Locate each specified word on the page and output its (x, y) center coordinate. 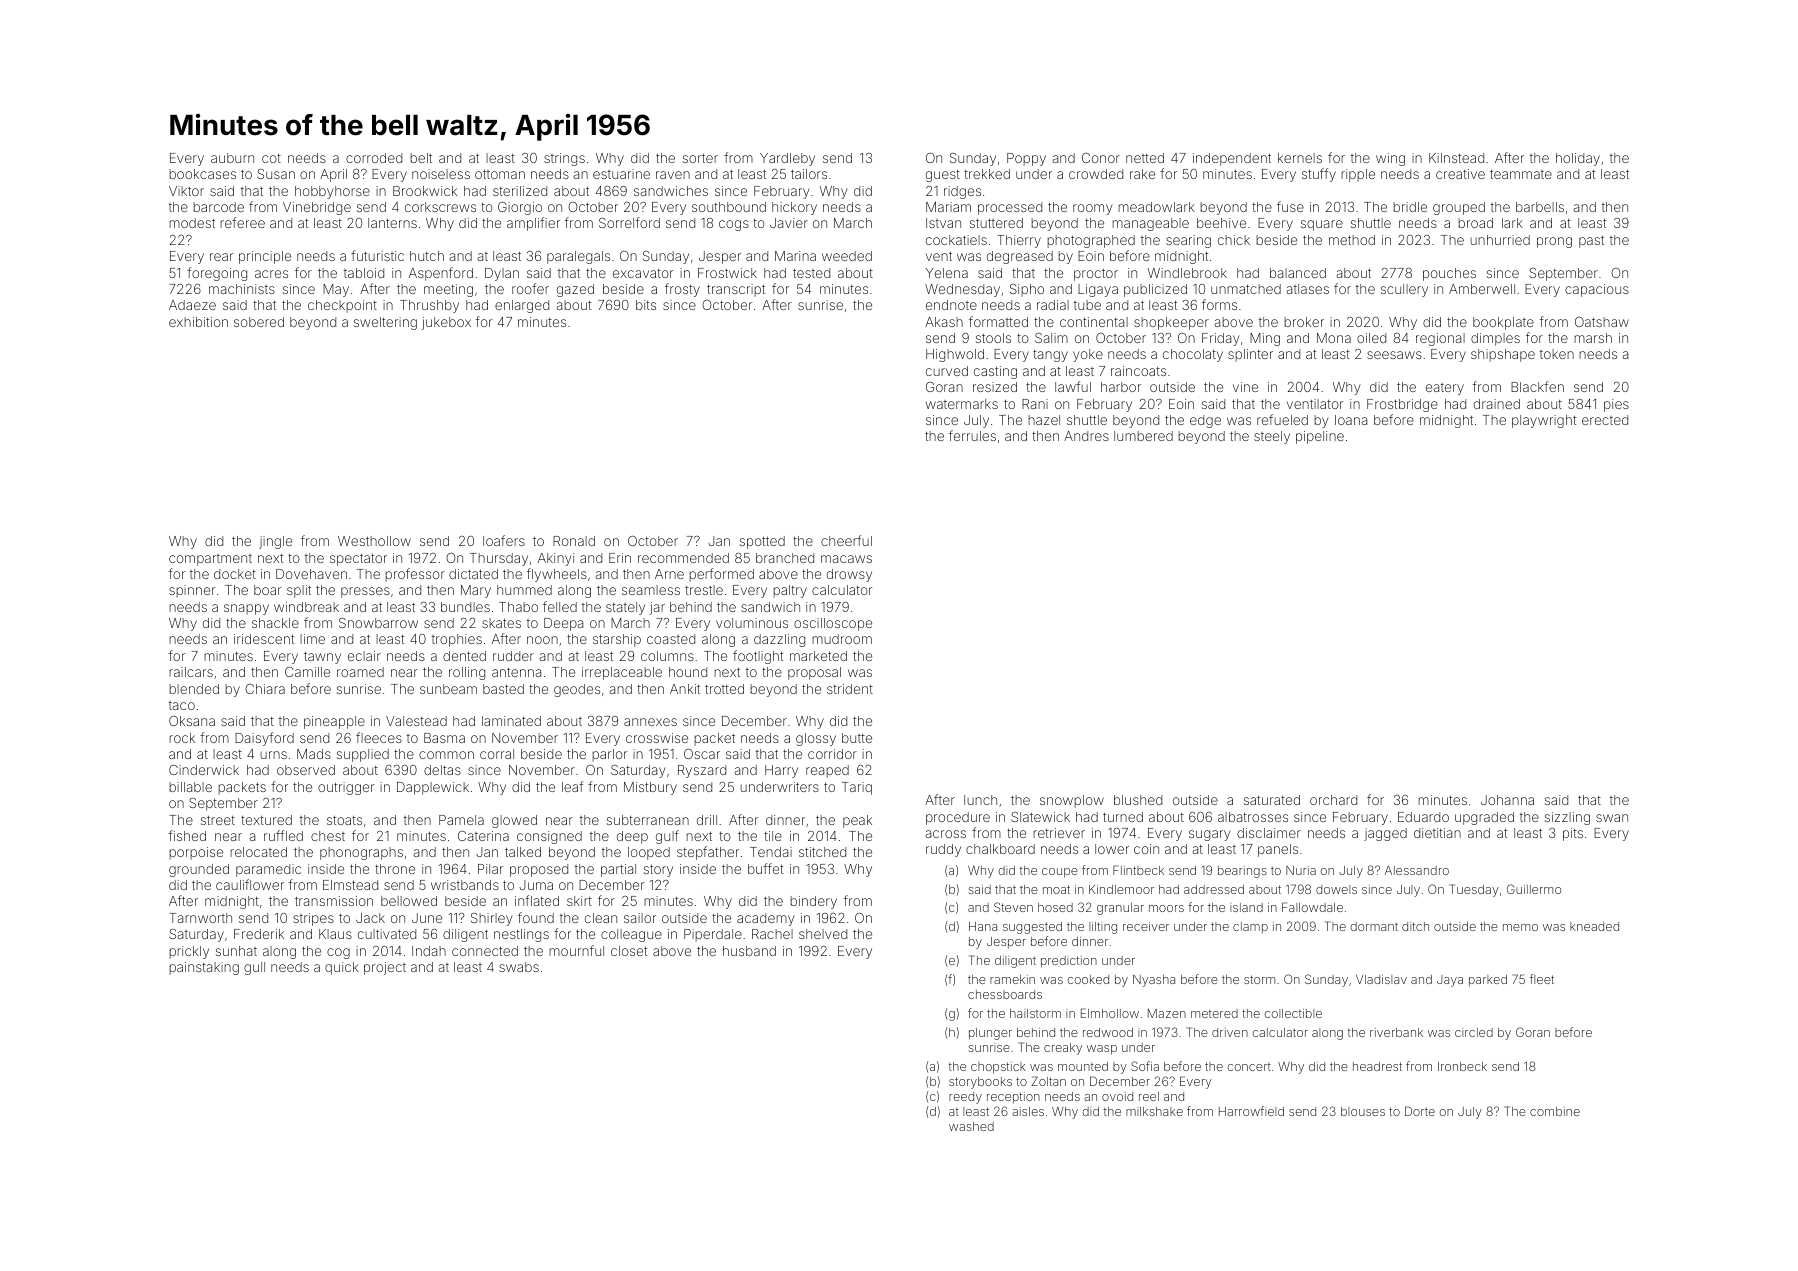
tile (773, 836)
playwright (1544, 421)
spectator (358, 560)
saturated (1272, 800)
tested (811, 273)
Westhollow (374, 541)
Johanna (1507, 800)
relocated (258, 852)
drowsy (849, 575)
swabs (519, 967)
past (1591, 242)
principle (265, 257)
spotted (762, 542)
